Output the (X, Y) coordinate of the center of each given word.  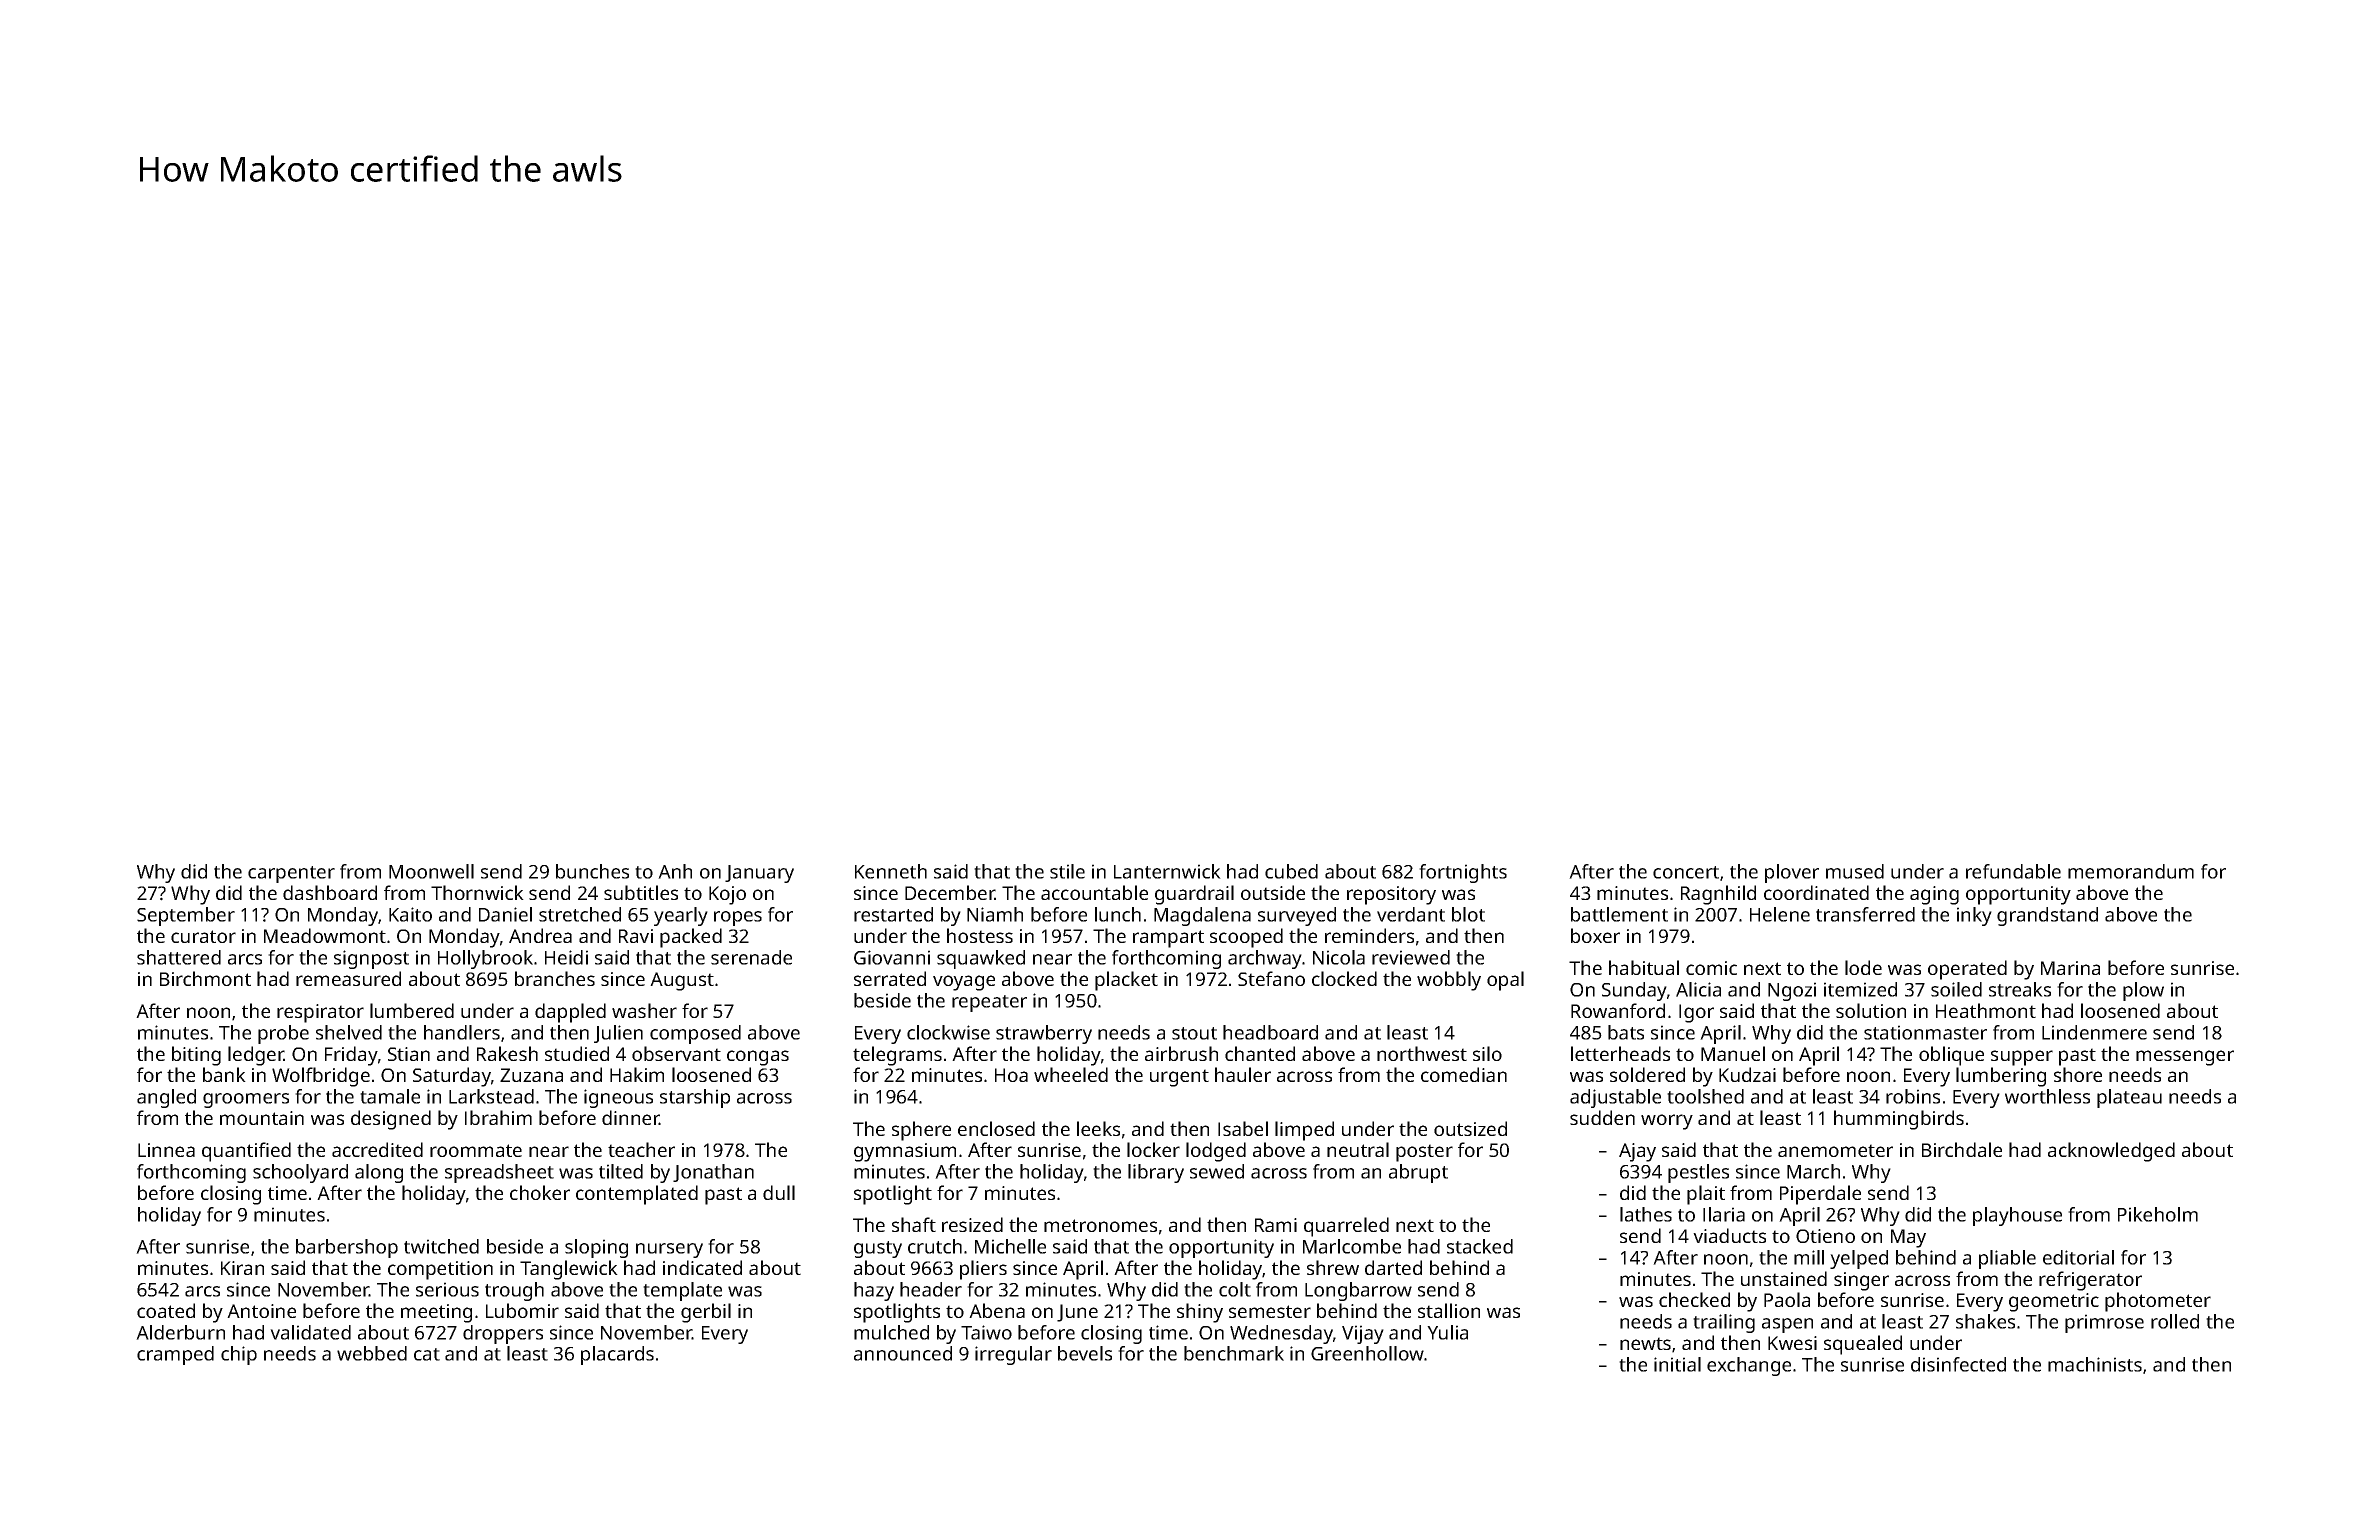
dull (779, 1192)
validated (310, 1332)
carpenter (291, 874)
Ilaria (1724, 1214)
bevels (1085, 1353)
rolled (2175, 1321)
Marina (2070, 968)
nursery (669, 1250)
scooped (1246, 938)
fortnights (1463, 873)
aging (1934, 895)
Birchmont (205, 978)
